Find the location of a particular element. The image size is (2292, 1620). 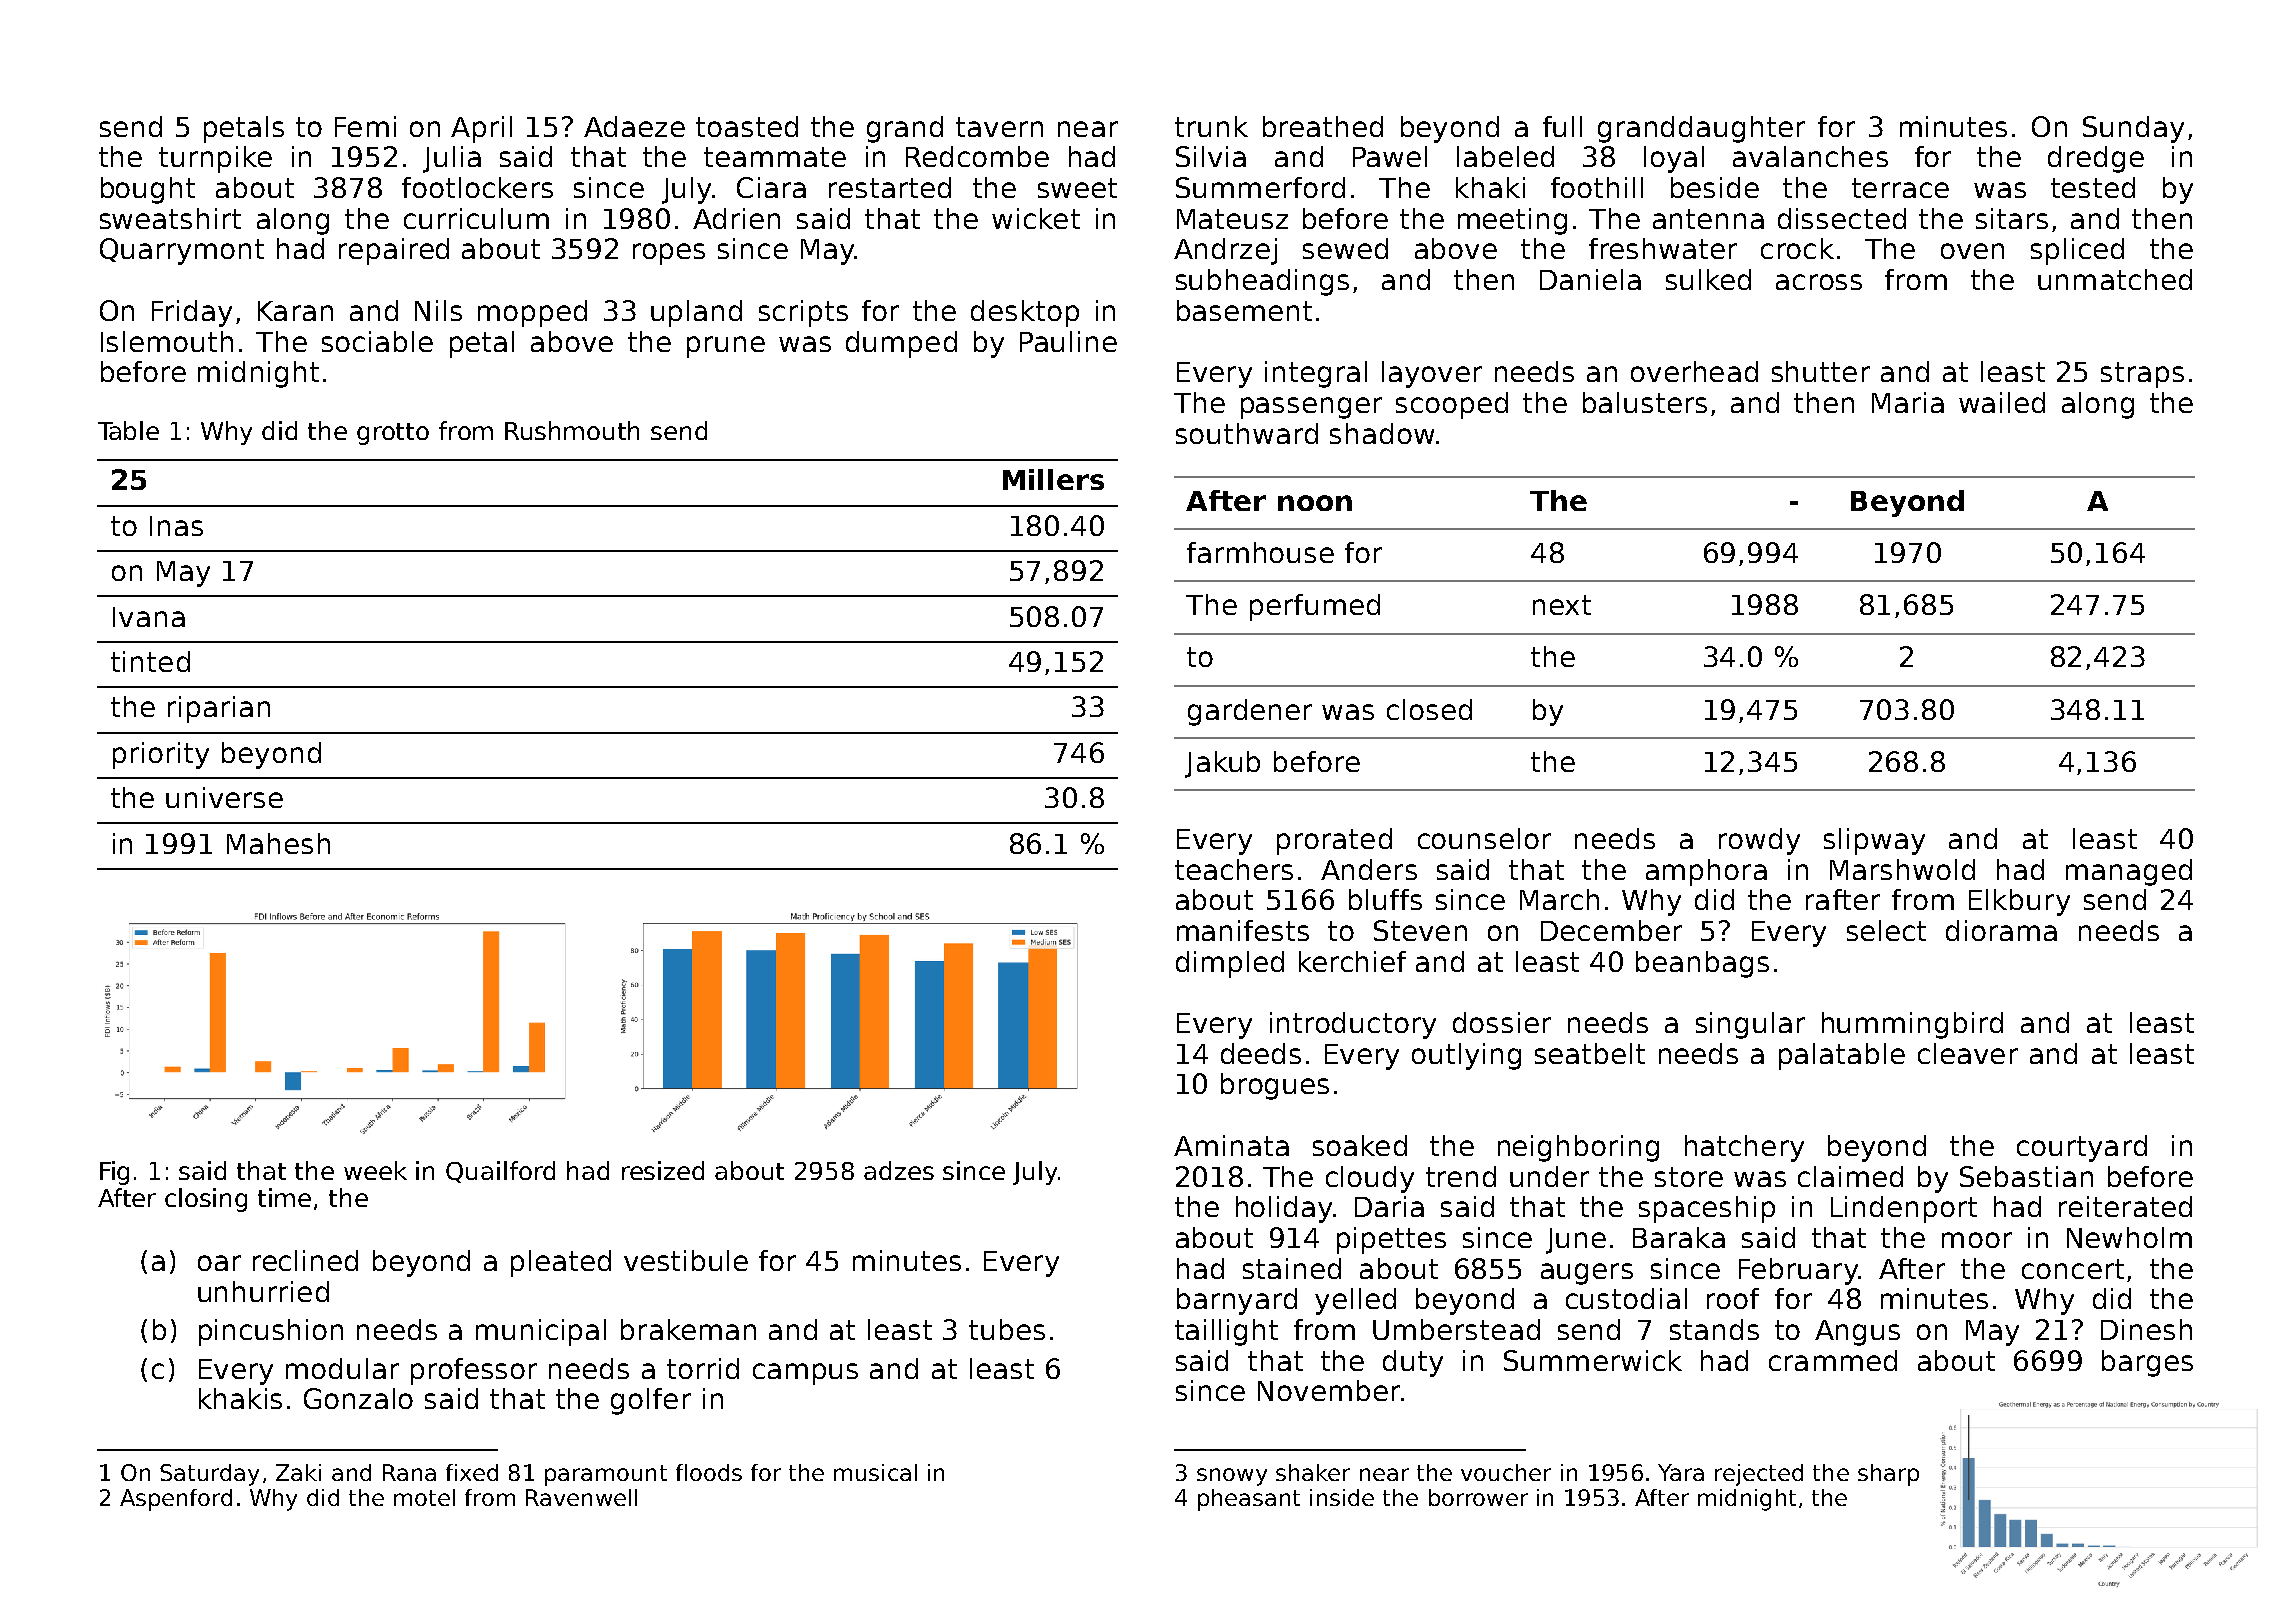

Millers is located at coordinates (1053, 479).
